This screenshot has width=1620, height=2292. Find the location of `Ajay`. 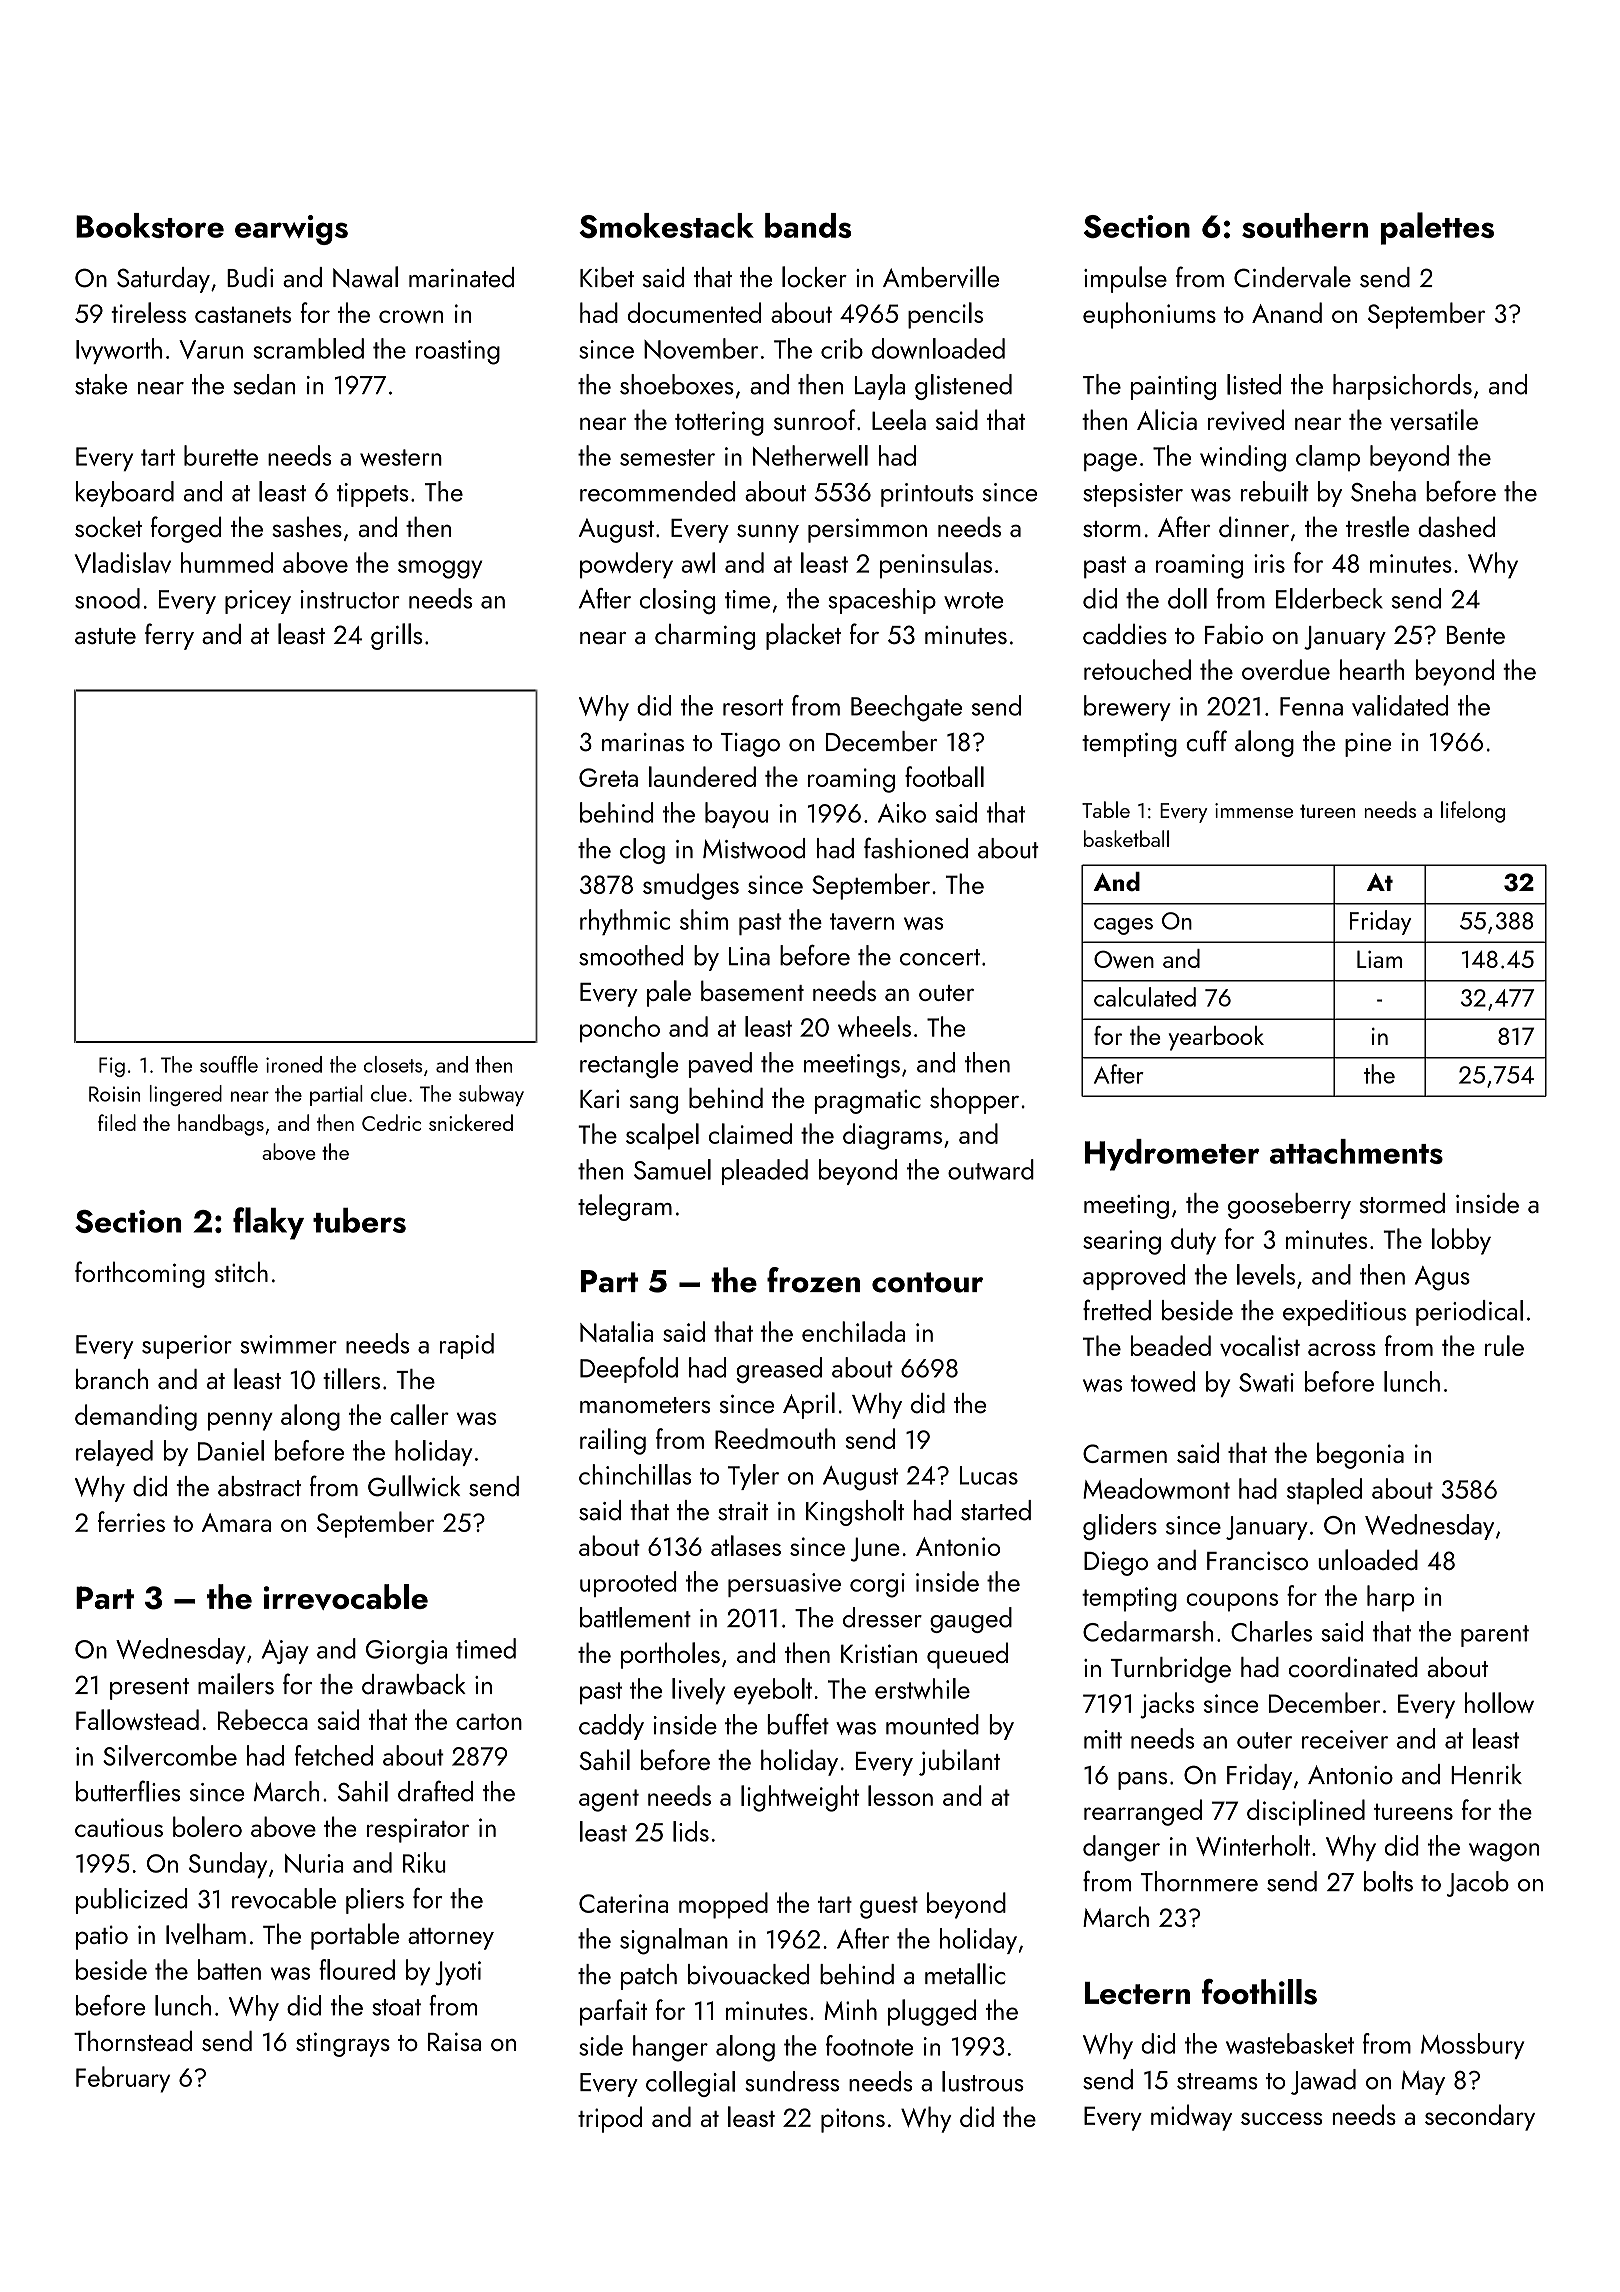

Ajay is located at coordinates (285, 1652).
